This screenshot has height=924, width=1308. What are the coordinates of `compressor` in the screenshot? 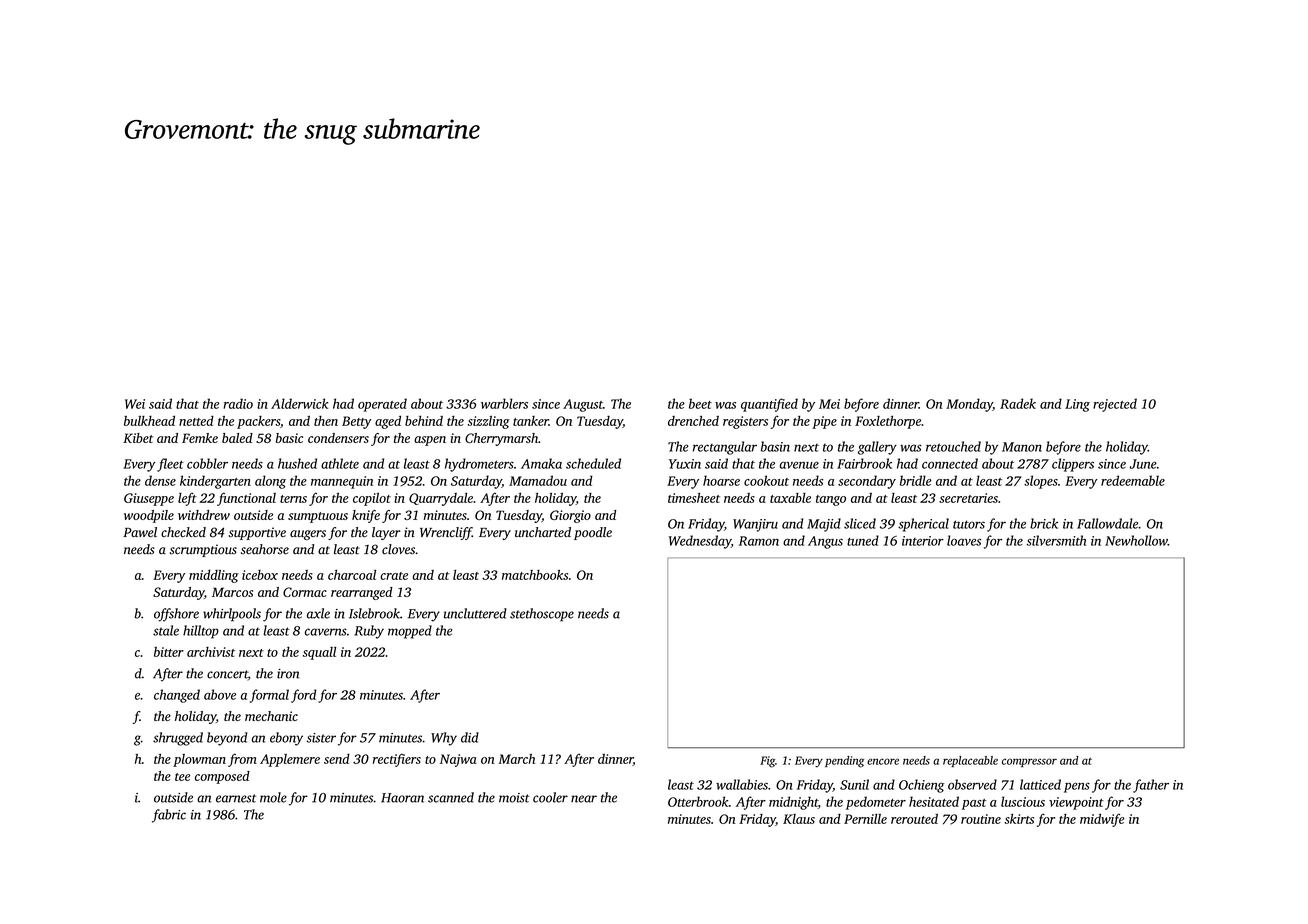 It's located at (1029, 762).
